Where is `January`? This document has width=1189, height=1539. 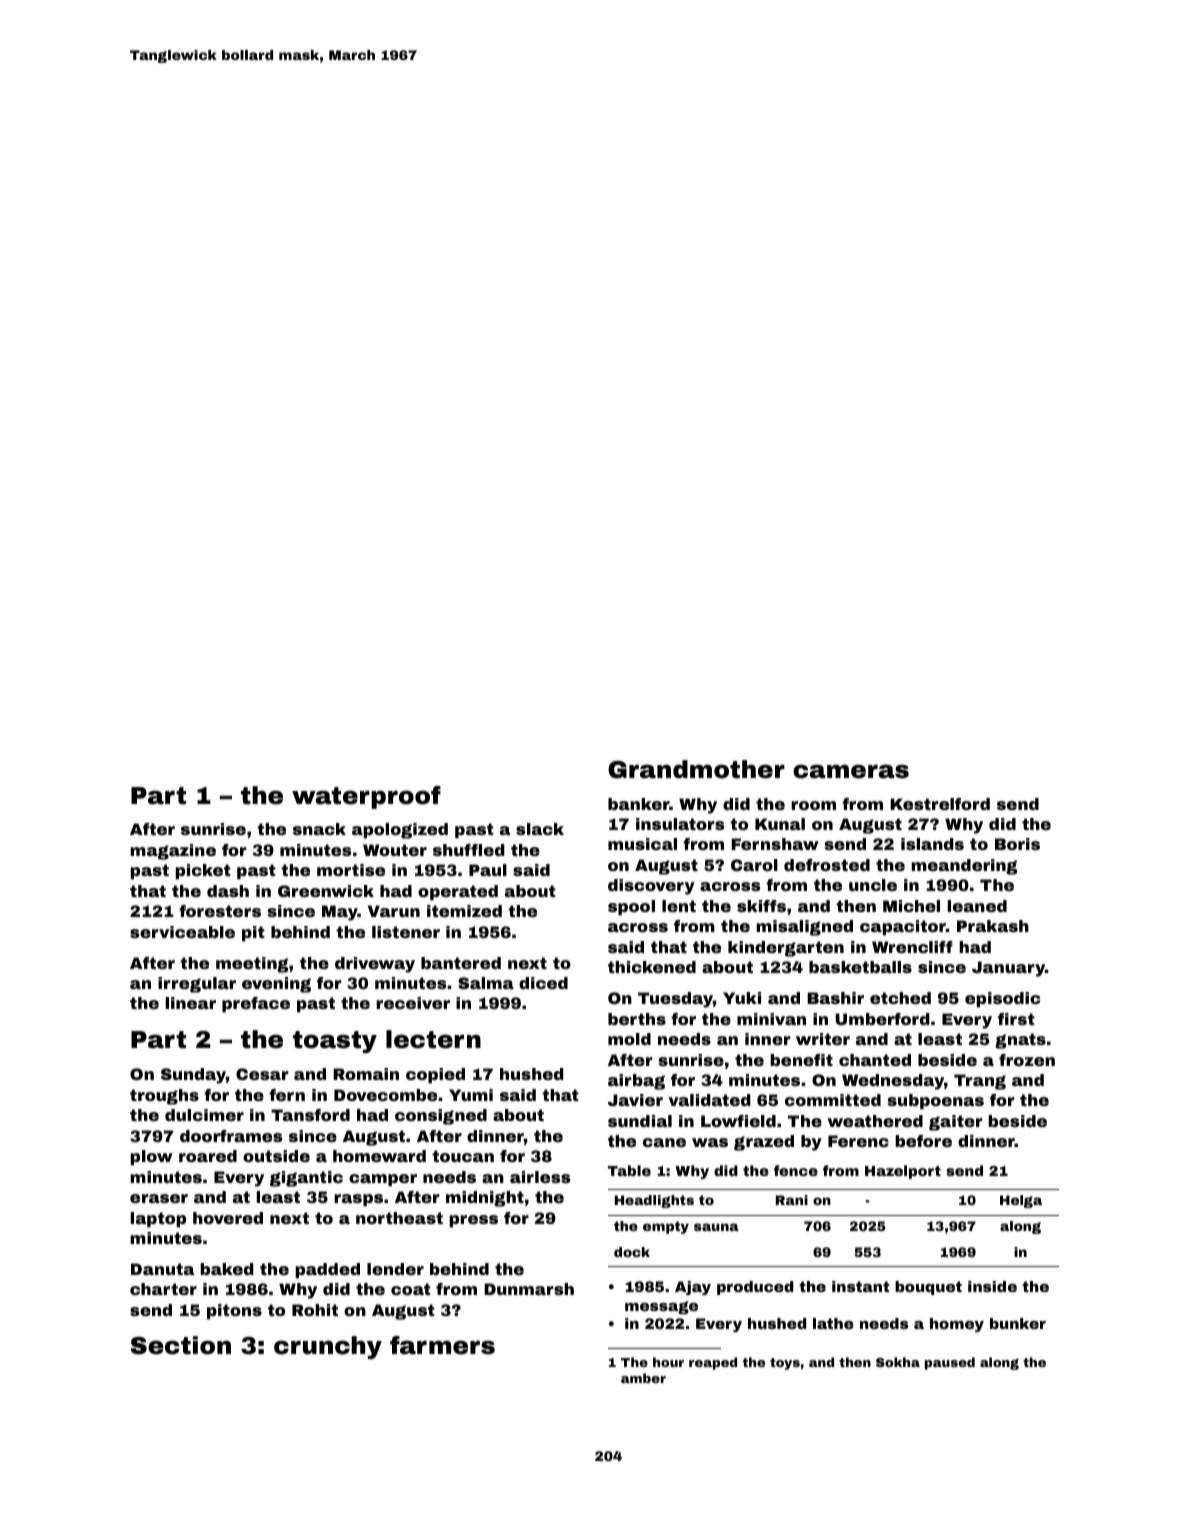
January is located at coordinates (1008, 969).
